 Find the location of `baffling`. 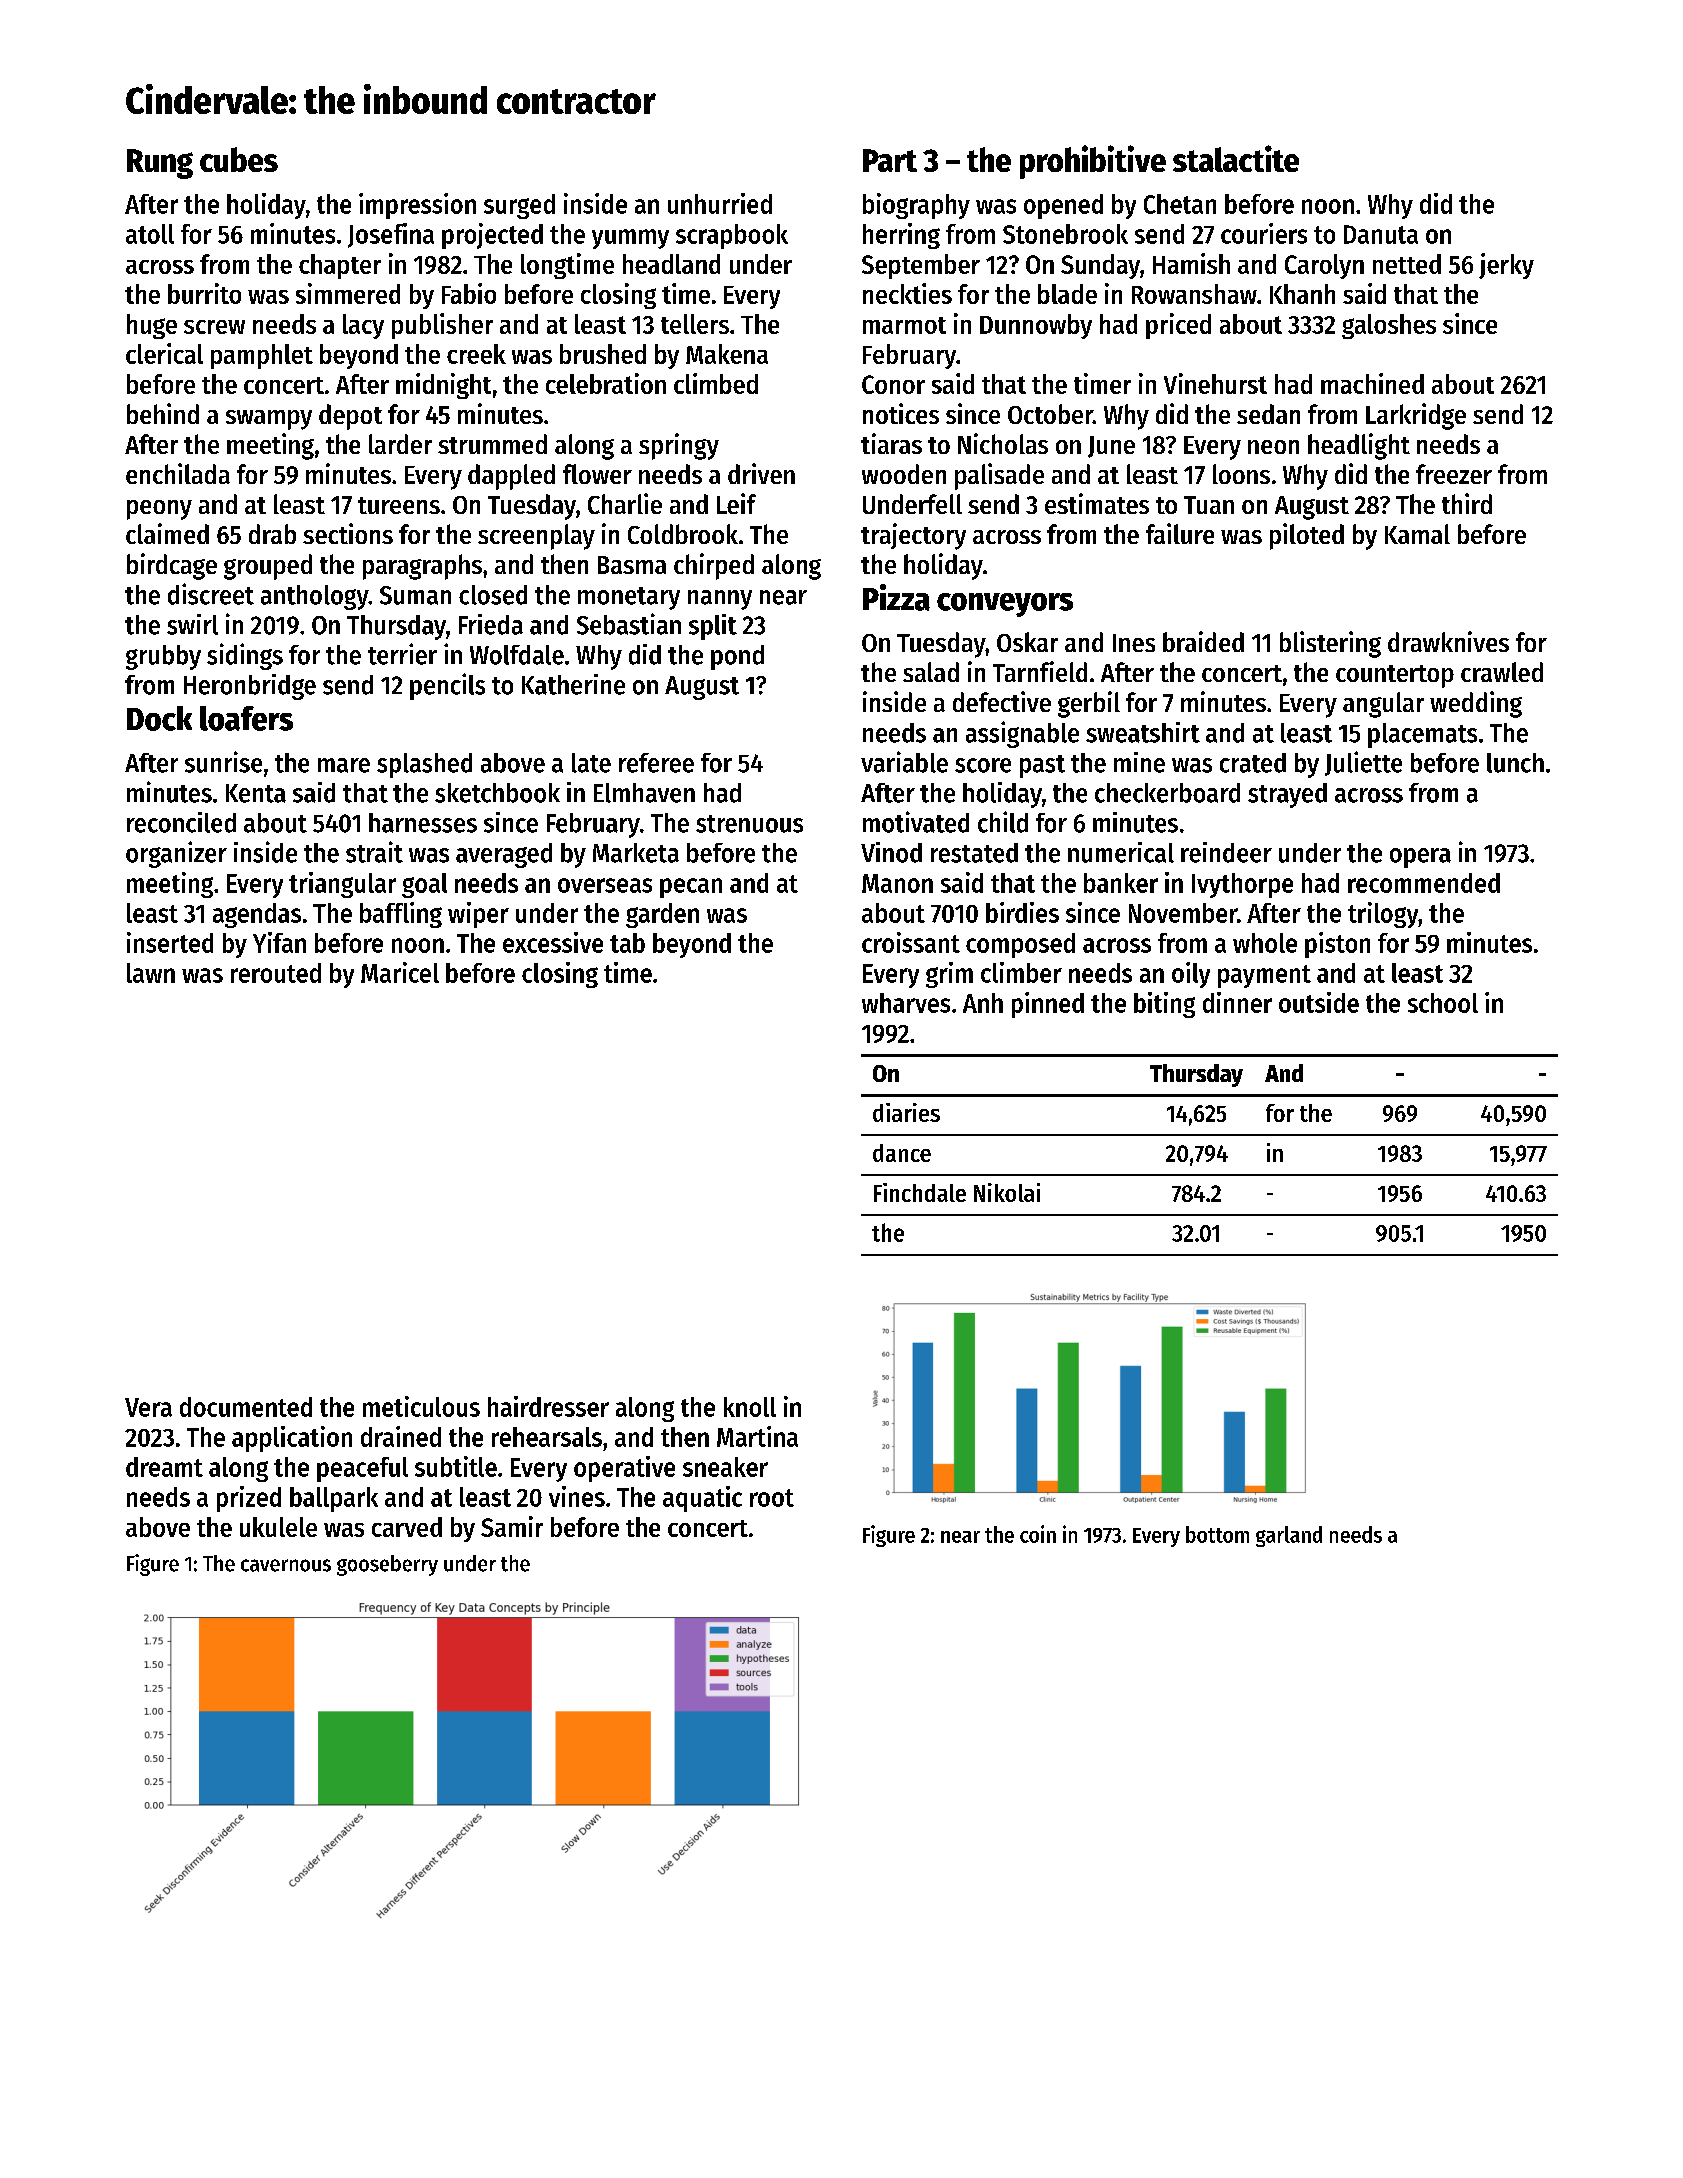

baffling is located at coordinates (401, 915).
